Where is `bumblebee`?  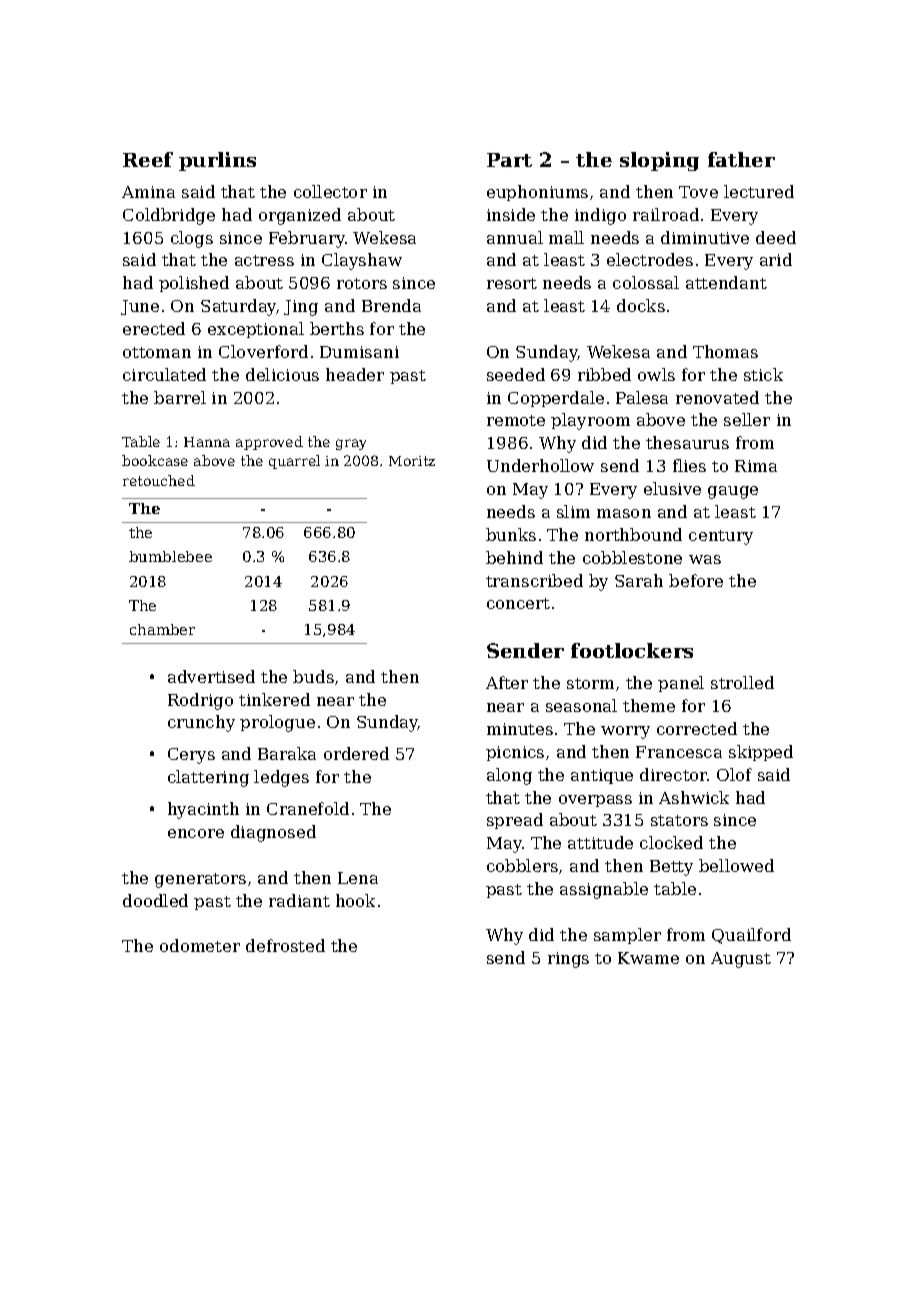 bumblebee is located at coordinates (170, 556).
